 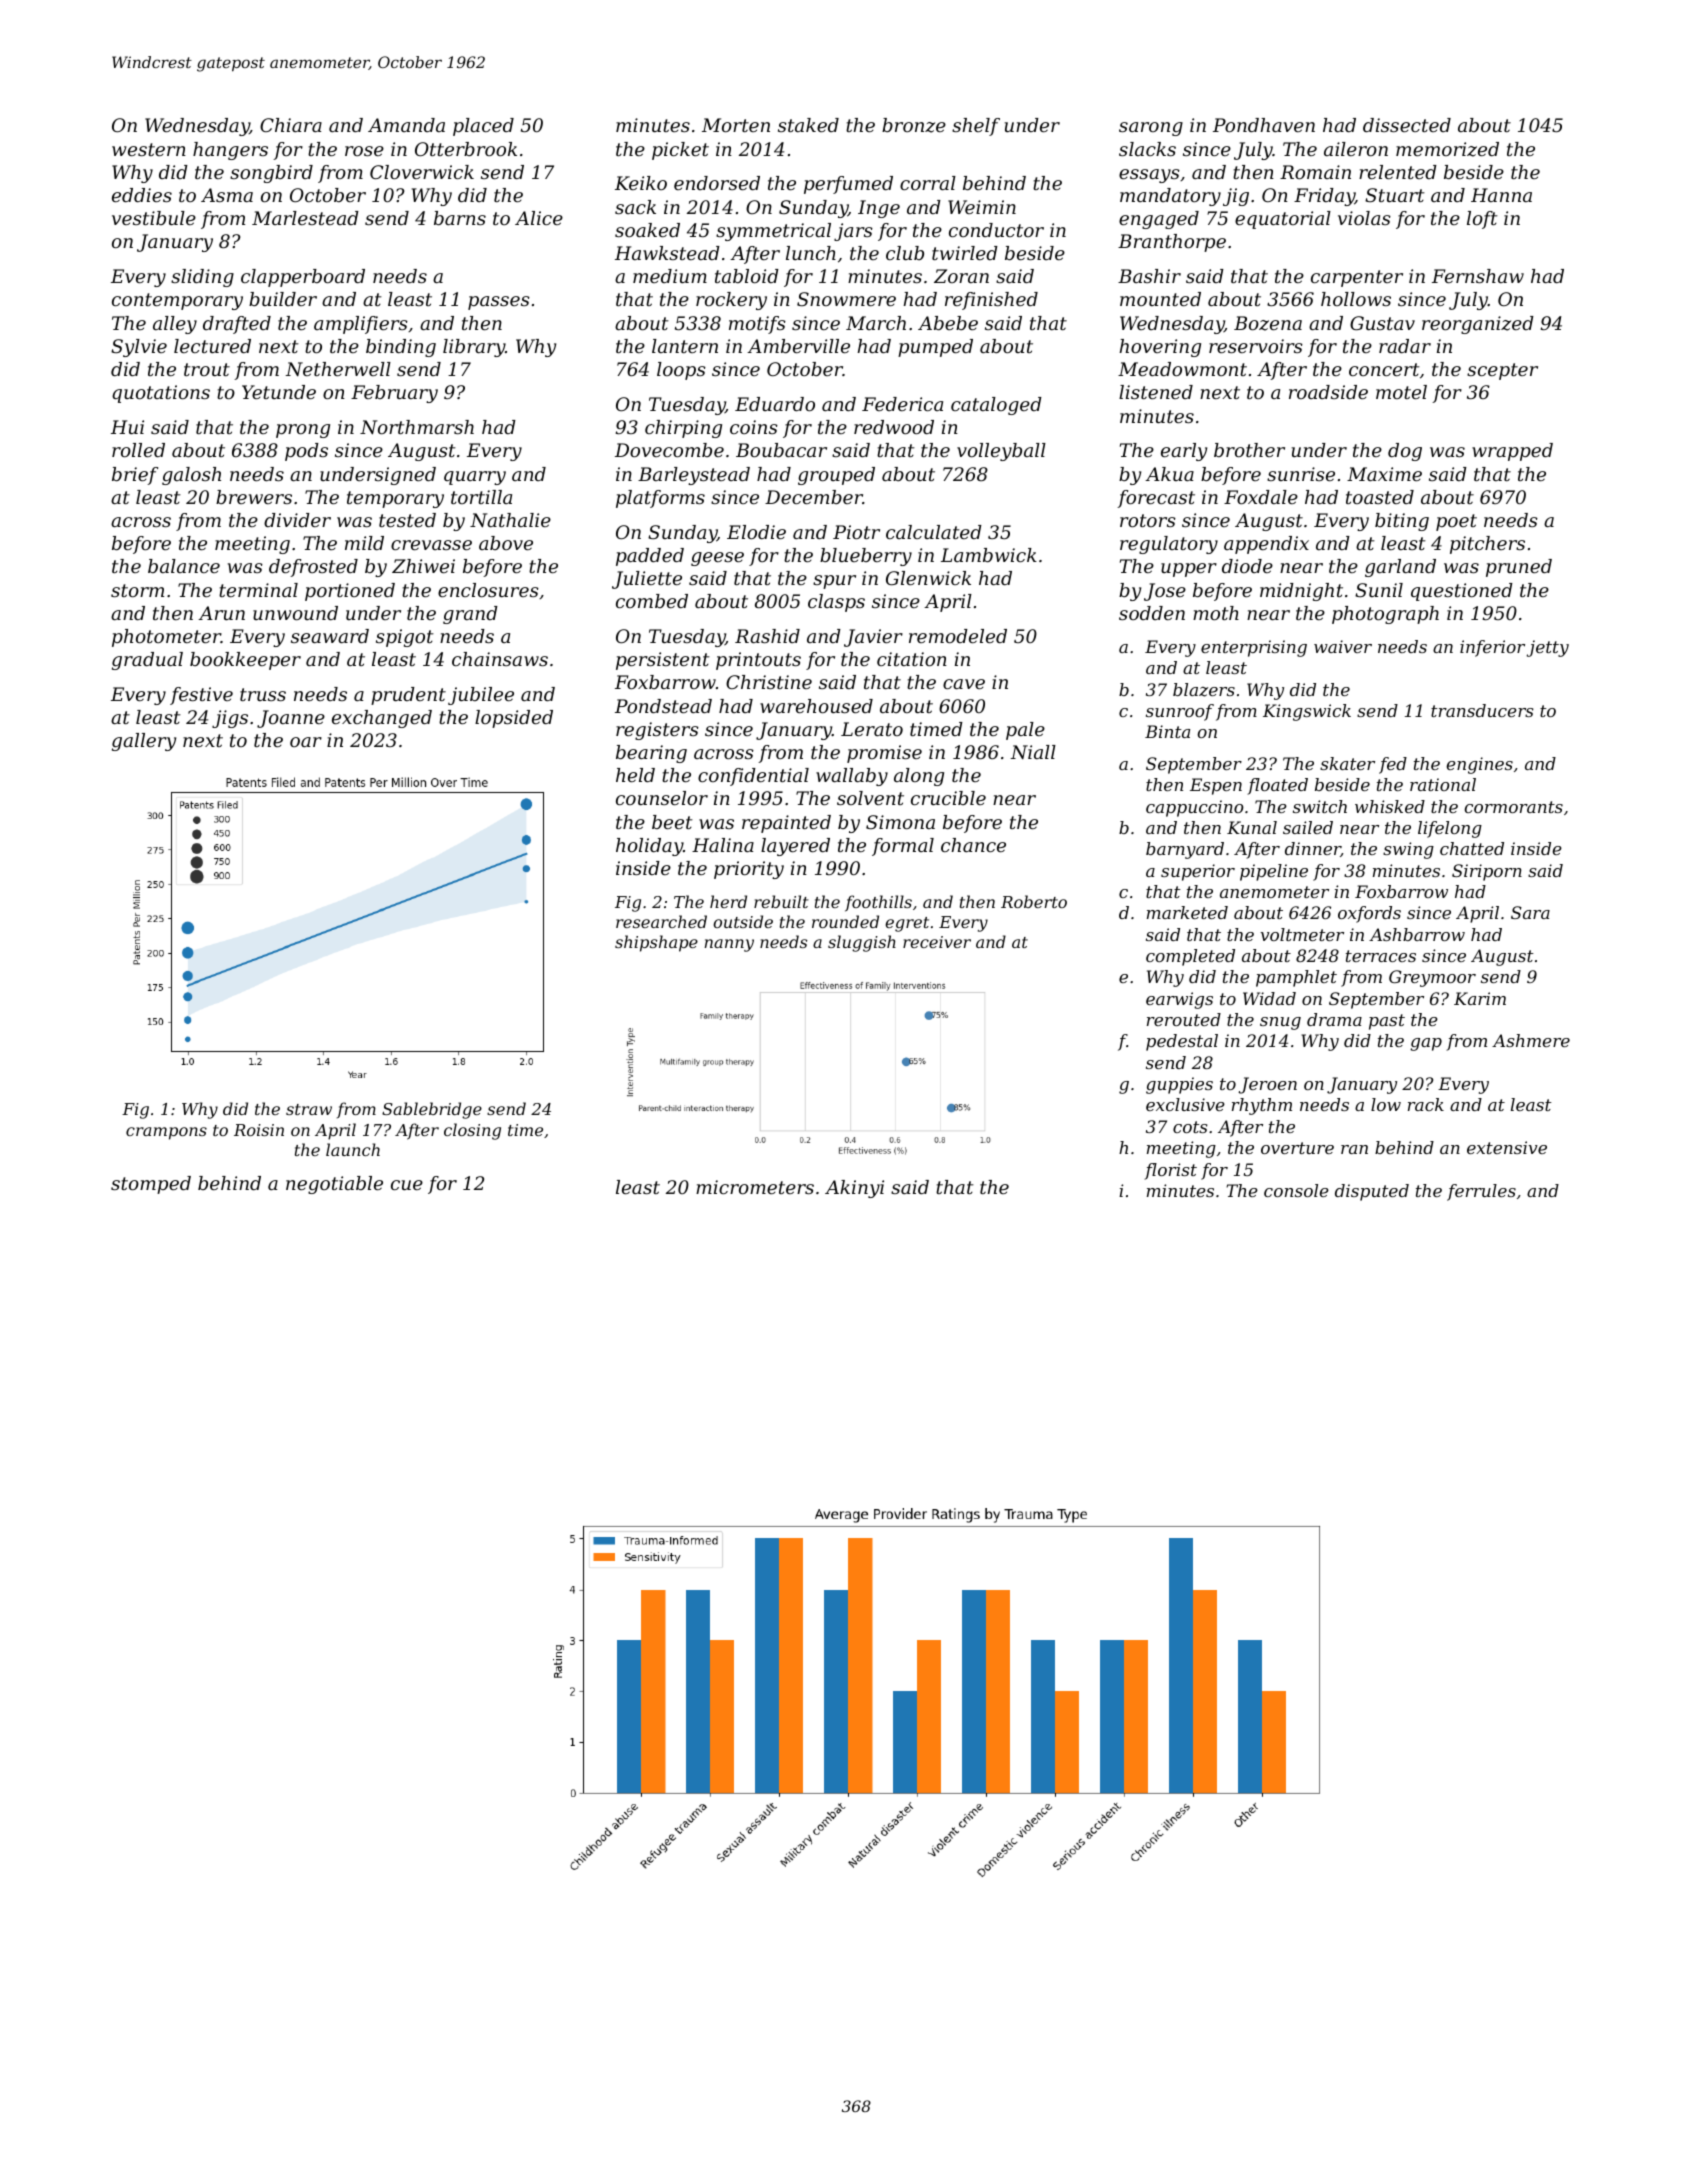 I want to click on stomped, so click(x=151, y=1185).
